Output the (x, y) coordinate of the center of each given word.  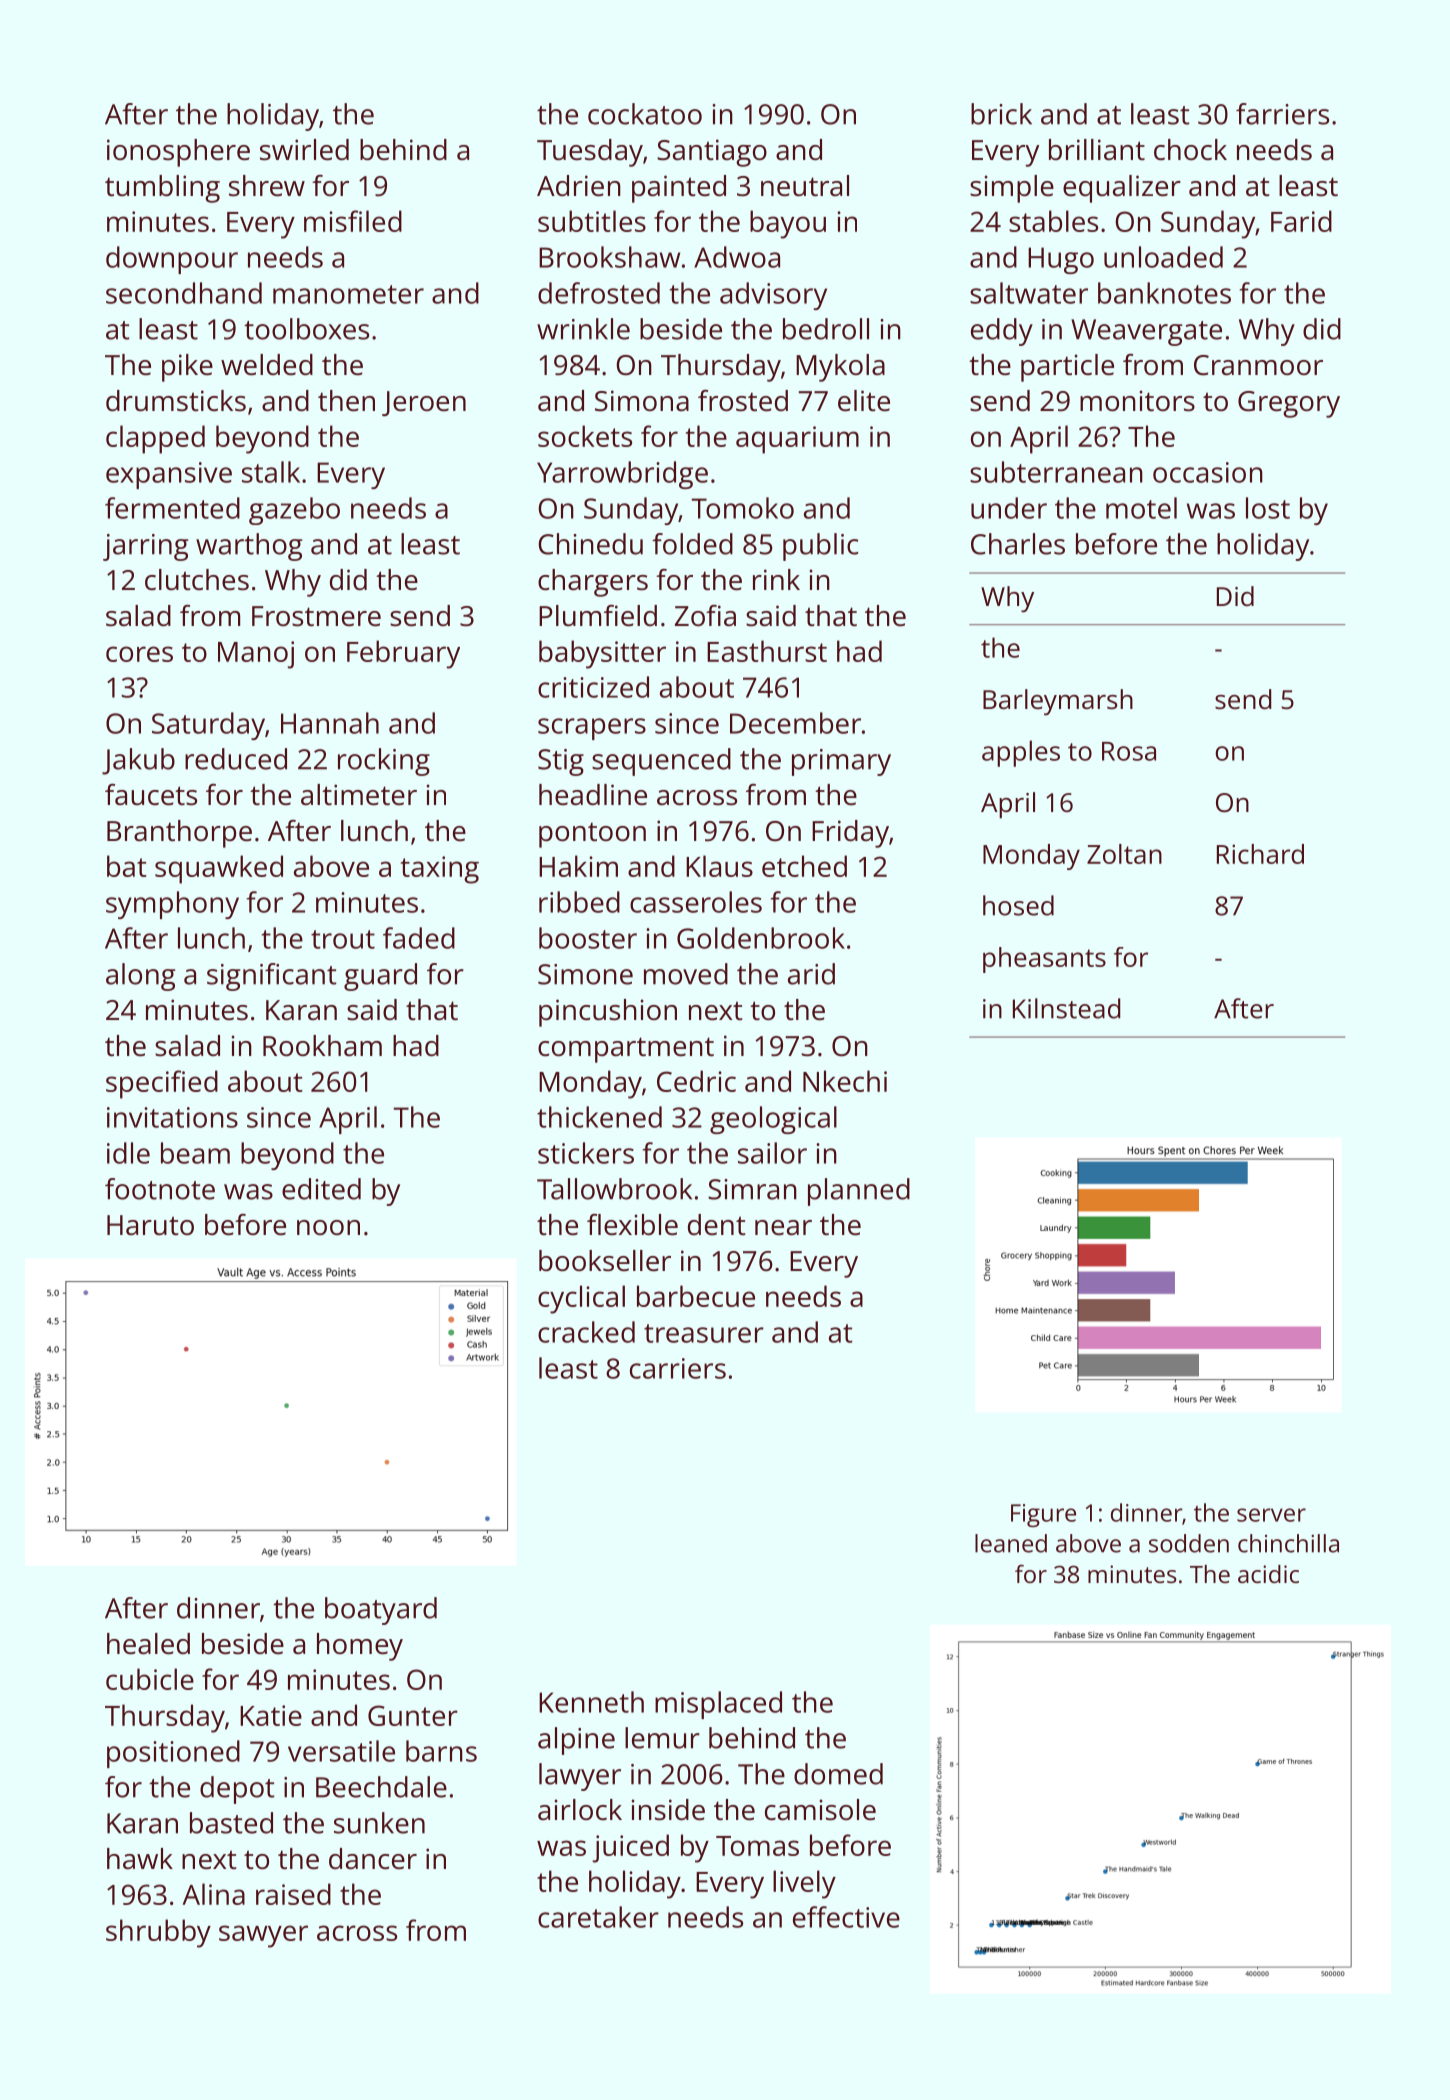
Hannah (330, 723)
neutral (805, 186)
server (1271, 1515)
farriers (1282, 114)
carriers (678, 1368)
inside (668, 1810)
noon (328, 1227)
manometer (348, 294)
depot (237, 1790)
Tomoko (742, 508)
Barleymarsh (1058, 702)
